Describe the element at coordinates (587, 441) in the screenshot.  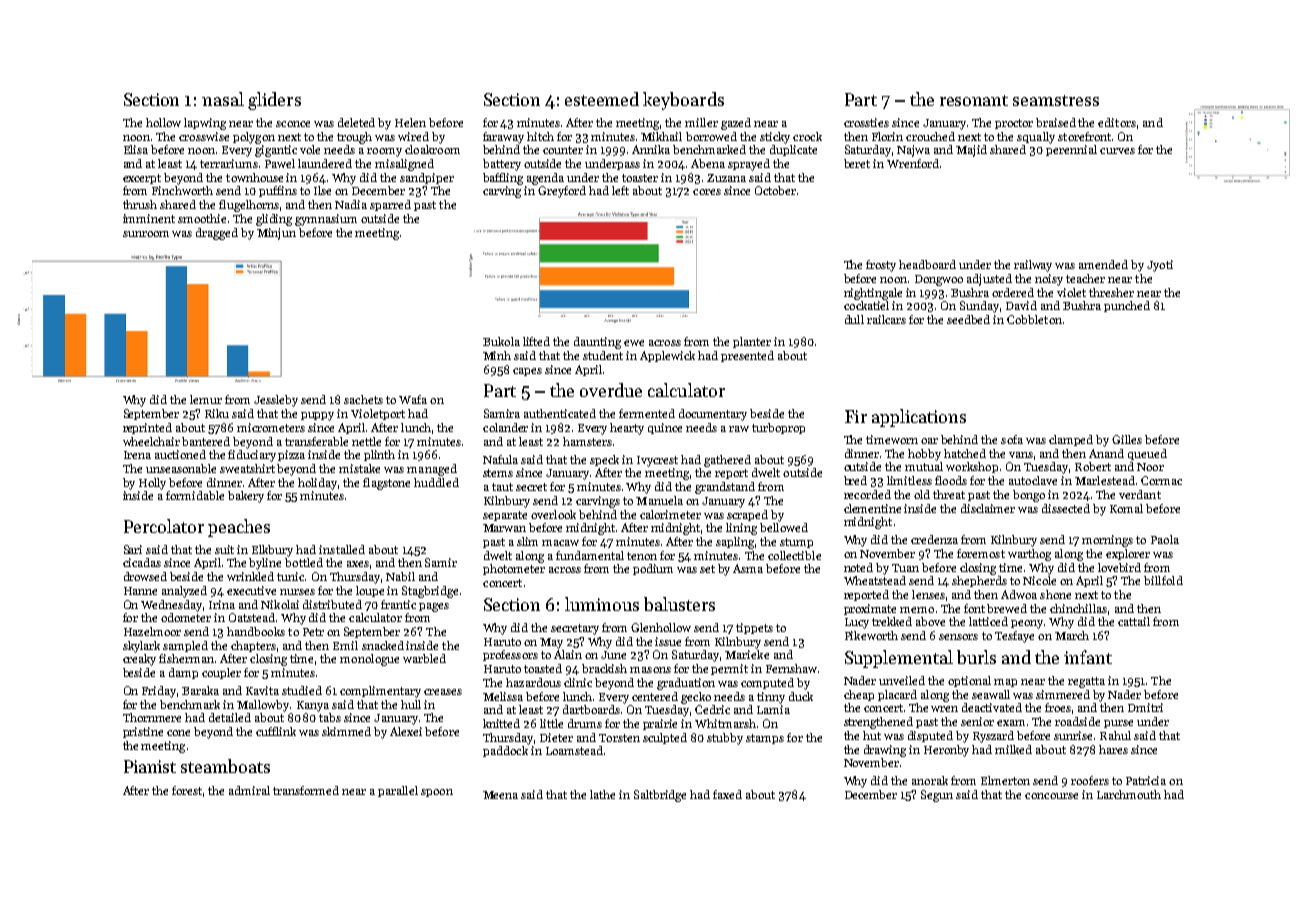
I see `hamsters` at that location.
